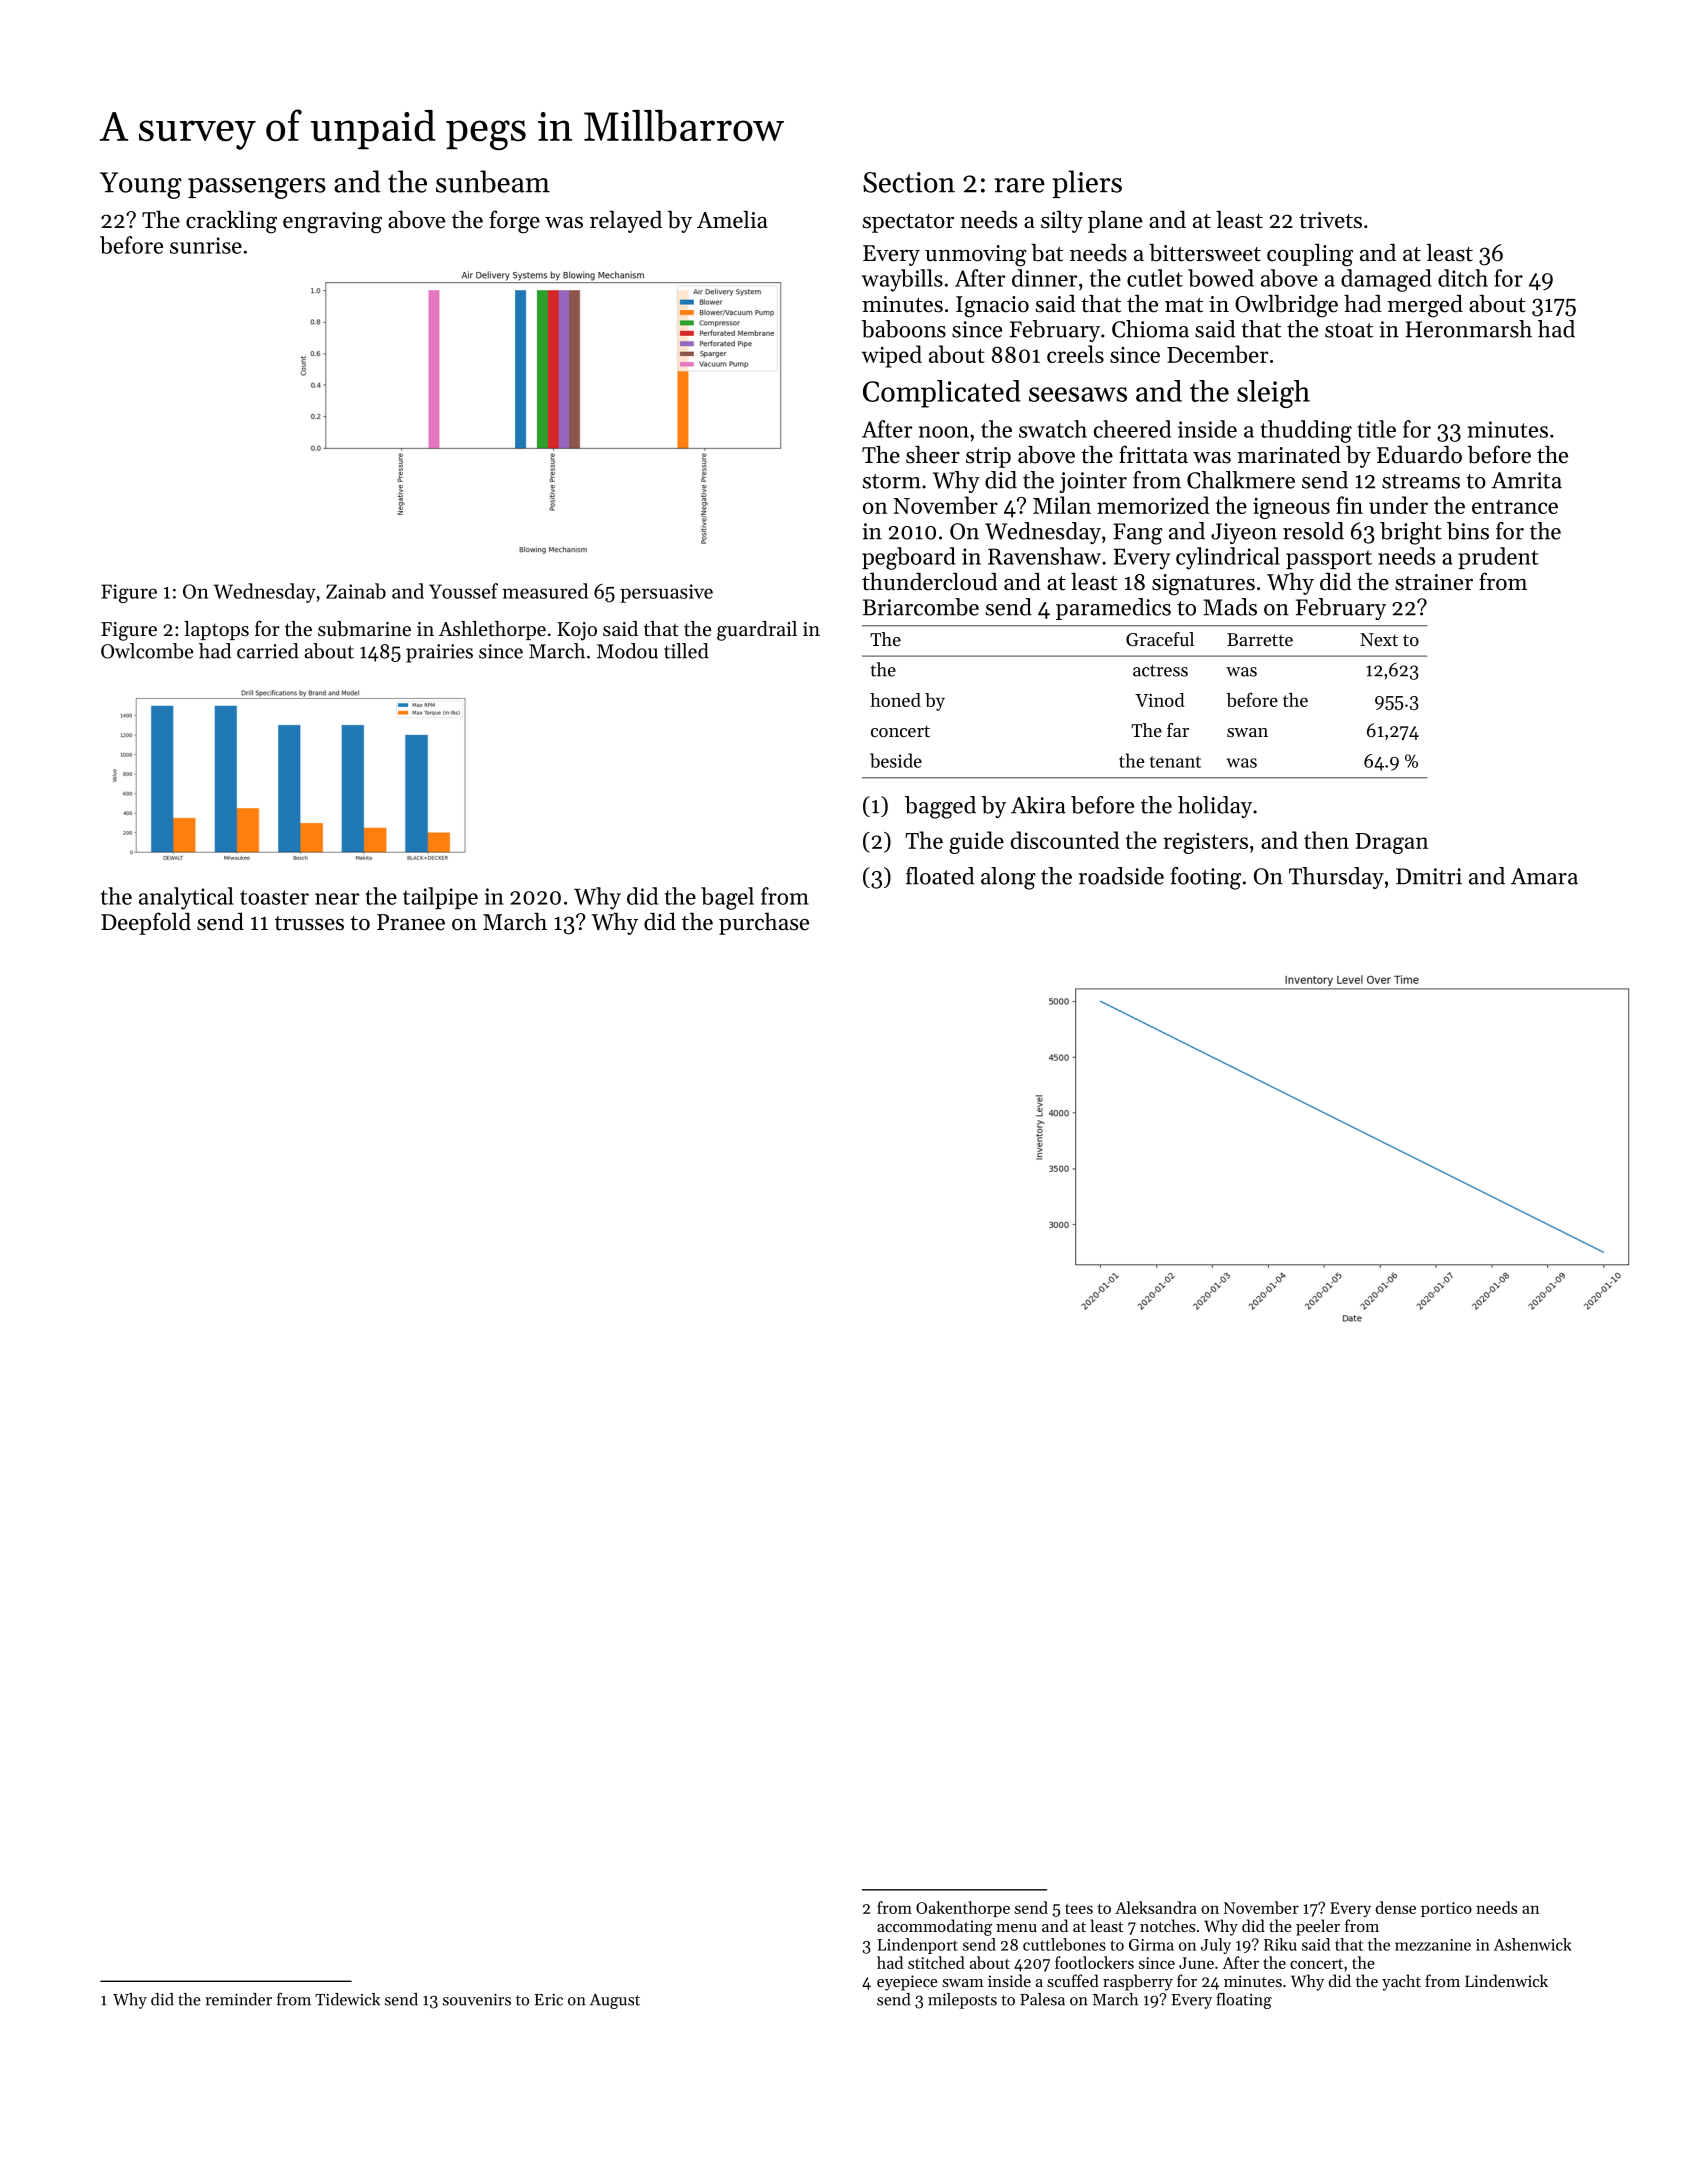 Image resolution: width=1683 pixels, height=2178 pixels. Describe the element at coordinates (1429, 876) in the document. I see `Dmitri` at that location.
